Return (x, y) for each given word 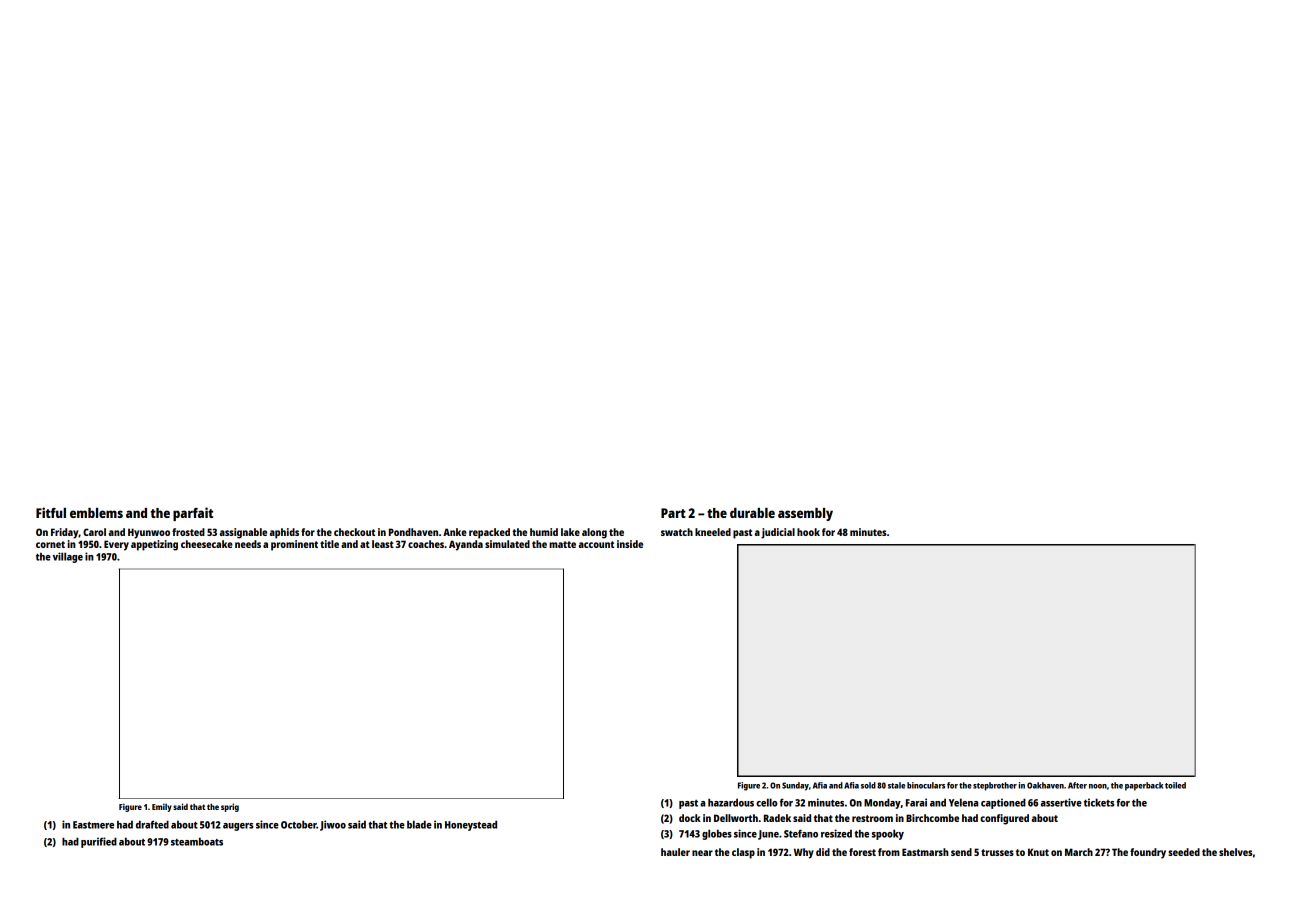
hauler (675, 852)
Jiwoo (333, 825)
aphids (284, 533)
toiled (1175, 785)
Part (673, 513)
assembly (805, 514)
